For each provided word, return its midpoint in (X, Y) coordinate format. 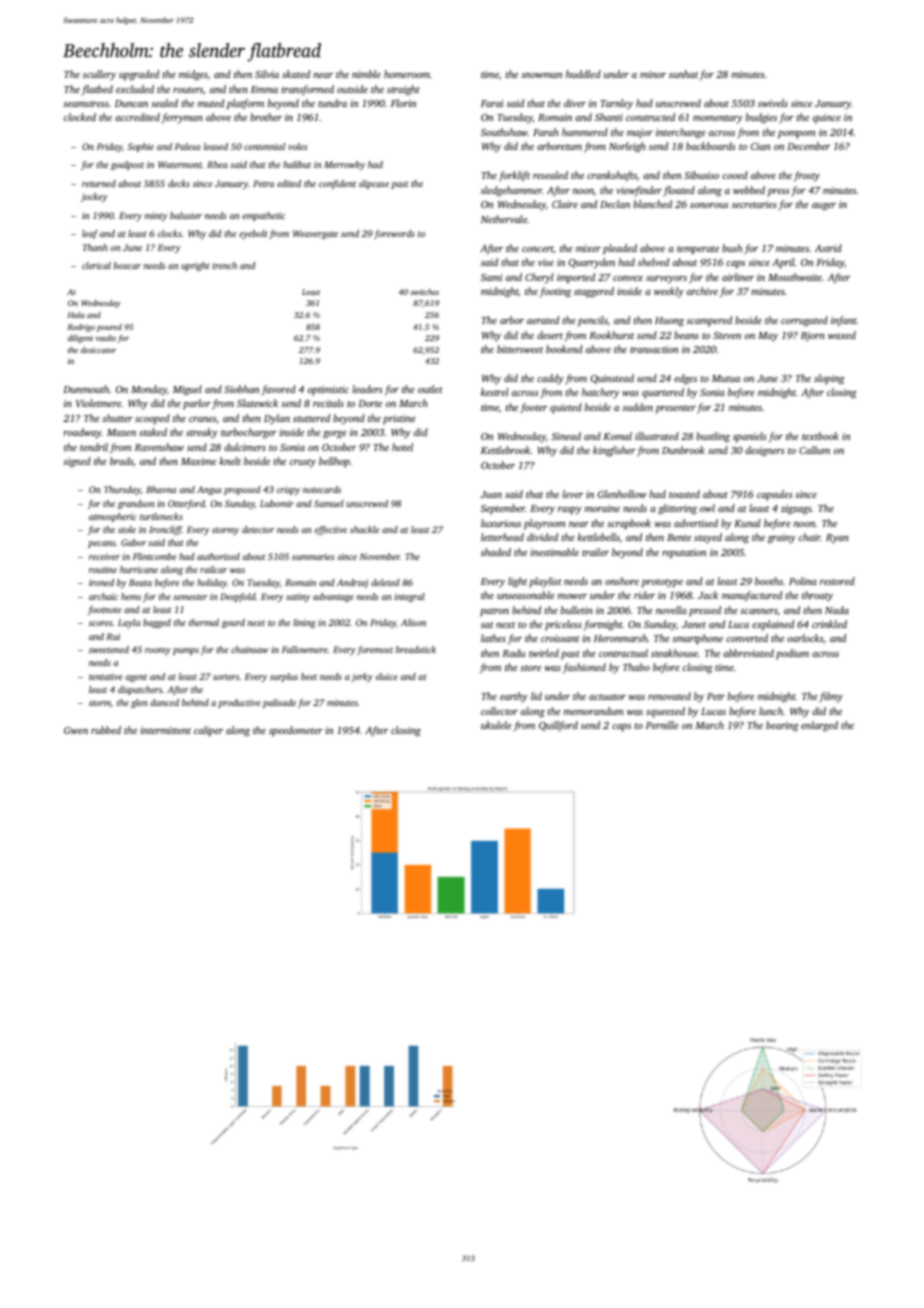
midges (193, 75)
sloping (829, 379)
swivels (773, 103)
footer (533, 408)
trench (225, 265)
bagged (157, 623)
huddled (583, 74)
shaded (496, 552)
